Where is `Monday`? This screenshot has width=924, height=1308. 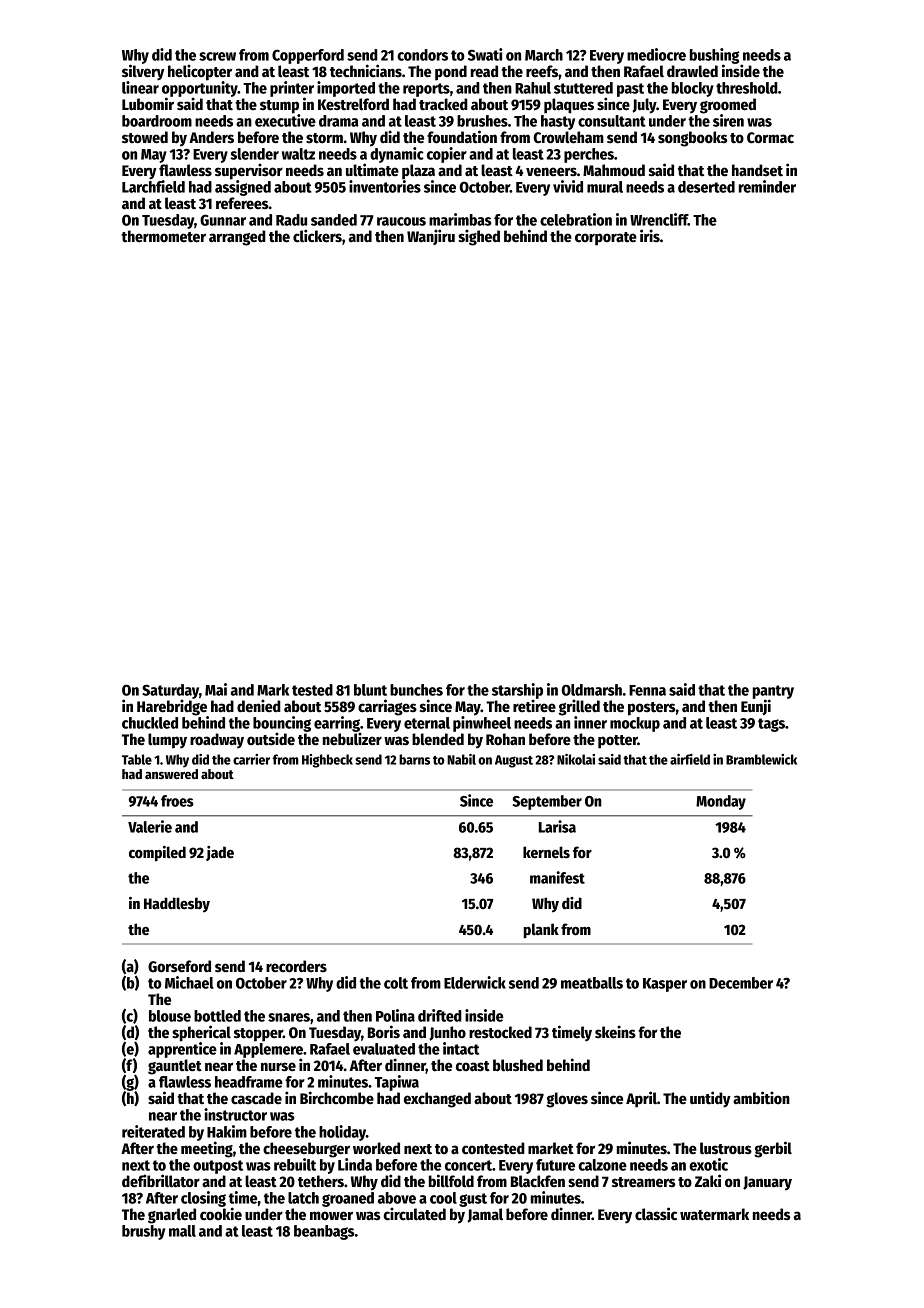
Monday is located at coordinates (721, 802).
